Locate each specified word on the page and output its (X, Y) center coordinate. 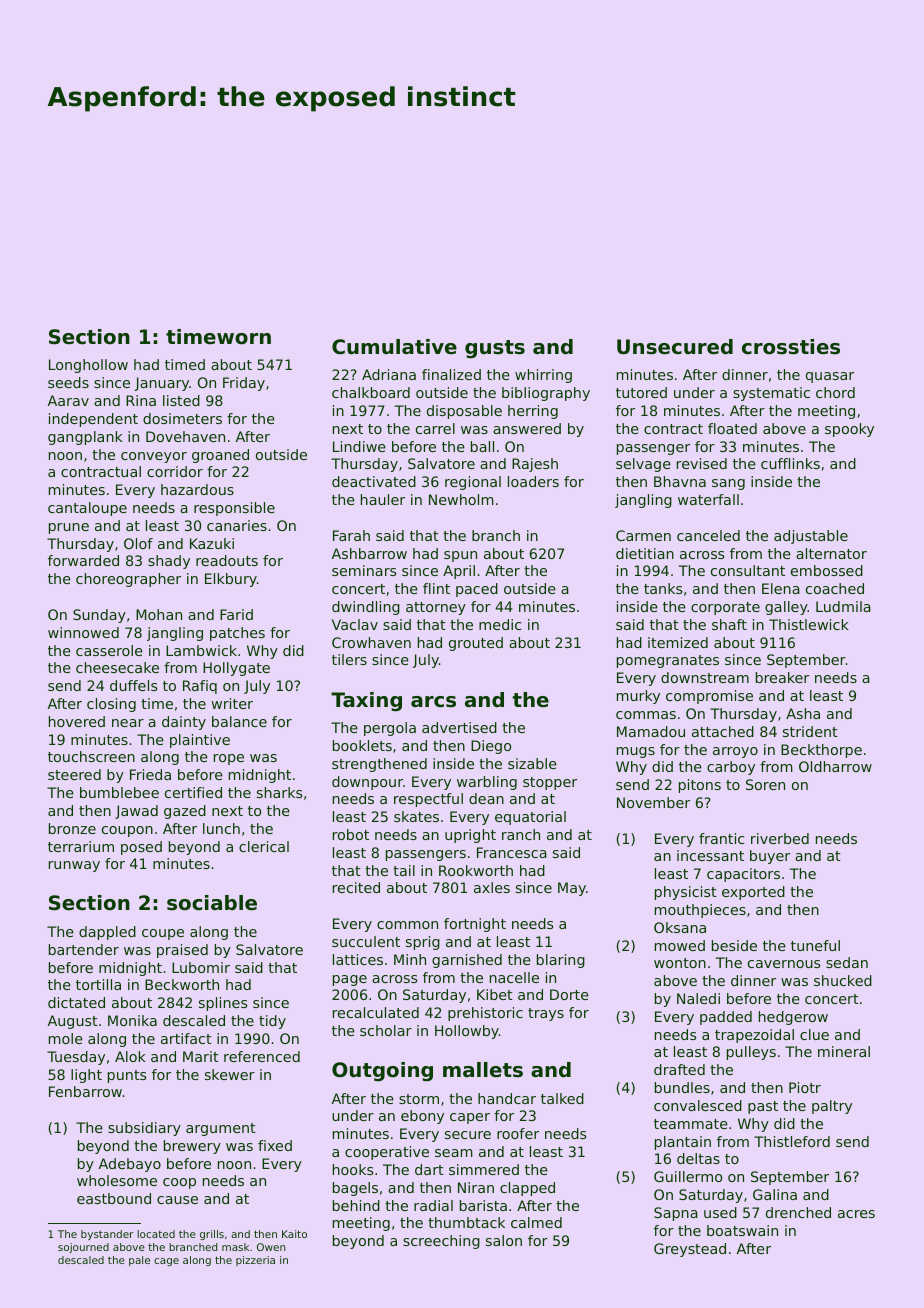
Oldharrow (835, 766)
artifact (186, 1038)
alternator (831, 553)
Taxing (366, 702)
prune (69, 528)
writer (232, 703)
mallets (483, 1070)
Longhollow (88, 366)
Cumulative (394, 347)
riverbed (780, 838)
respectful (428, 800)
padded (726, 1018)
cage (166, 1262)
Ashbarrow (369, 553)
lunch (221, 828)
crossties (791, 347)
